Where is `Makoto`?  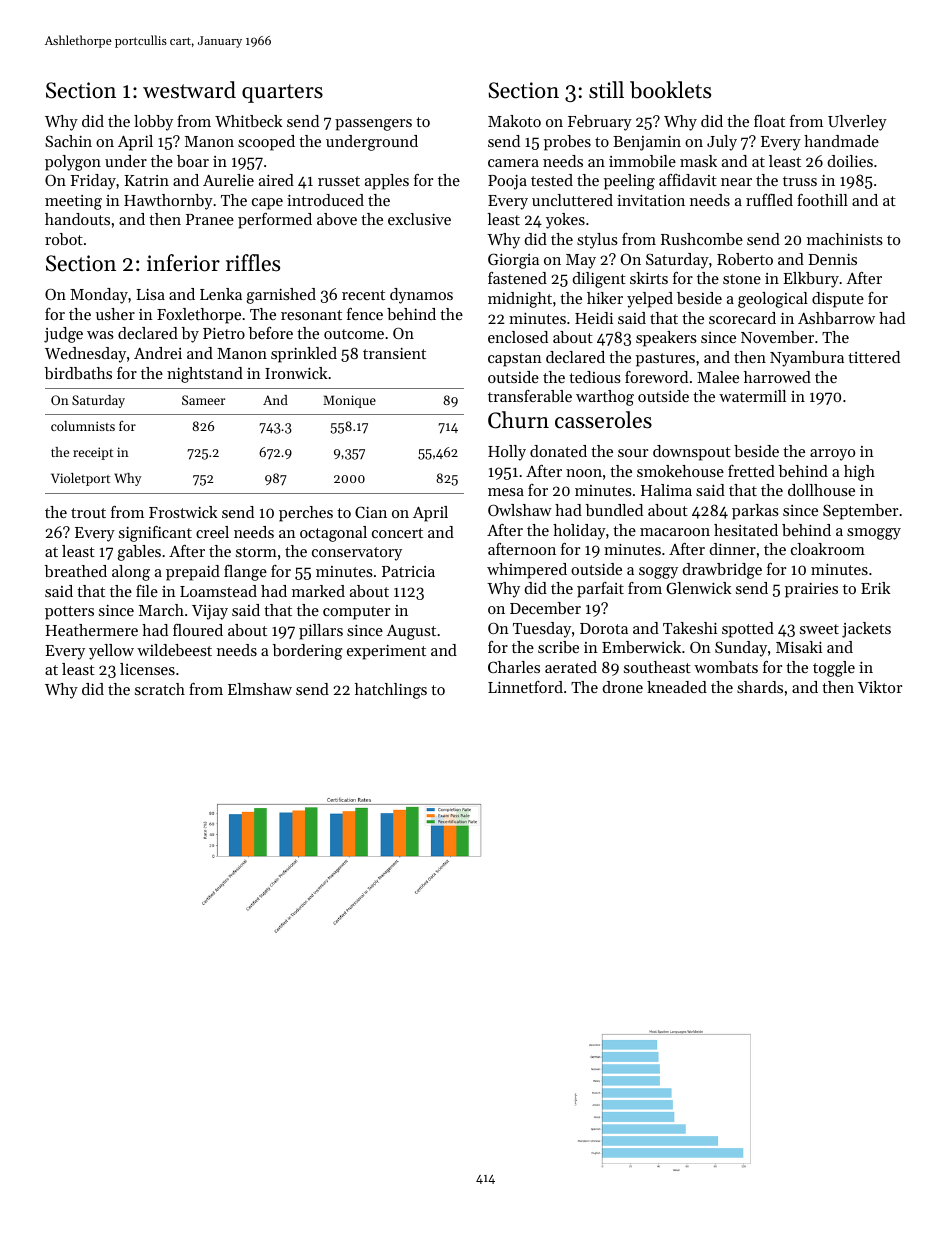 Makoto is located at coordinates (514, 121).
